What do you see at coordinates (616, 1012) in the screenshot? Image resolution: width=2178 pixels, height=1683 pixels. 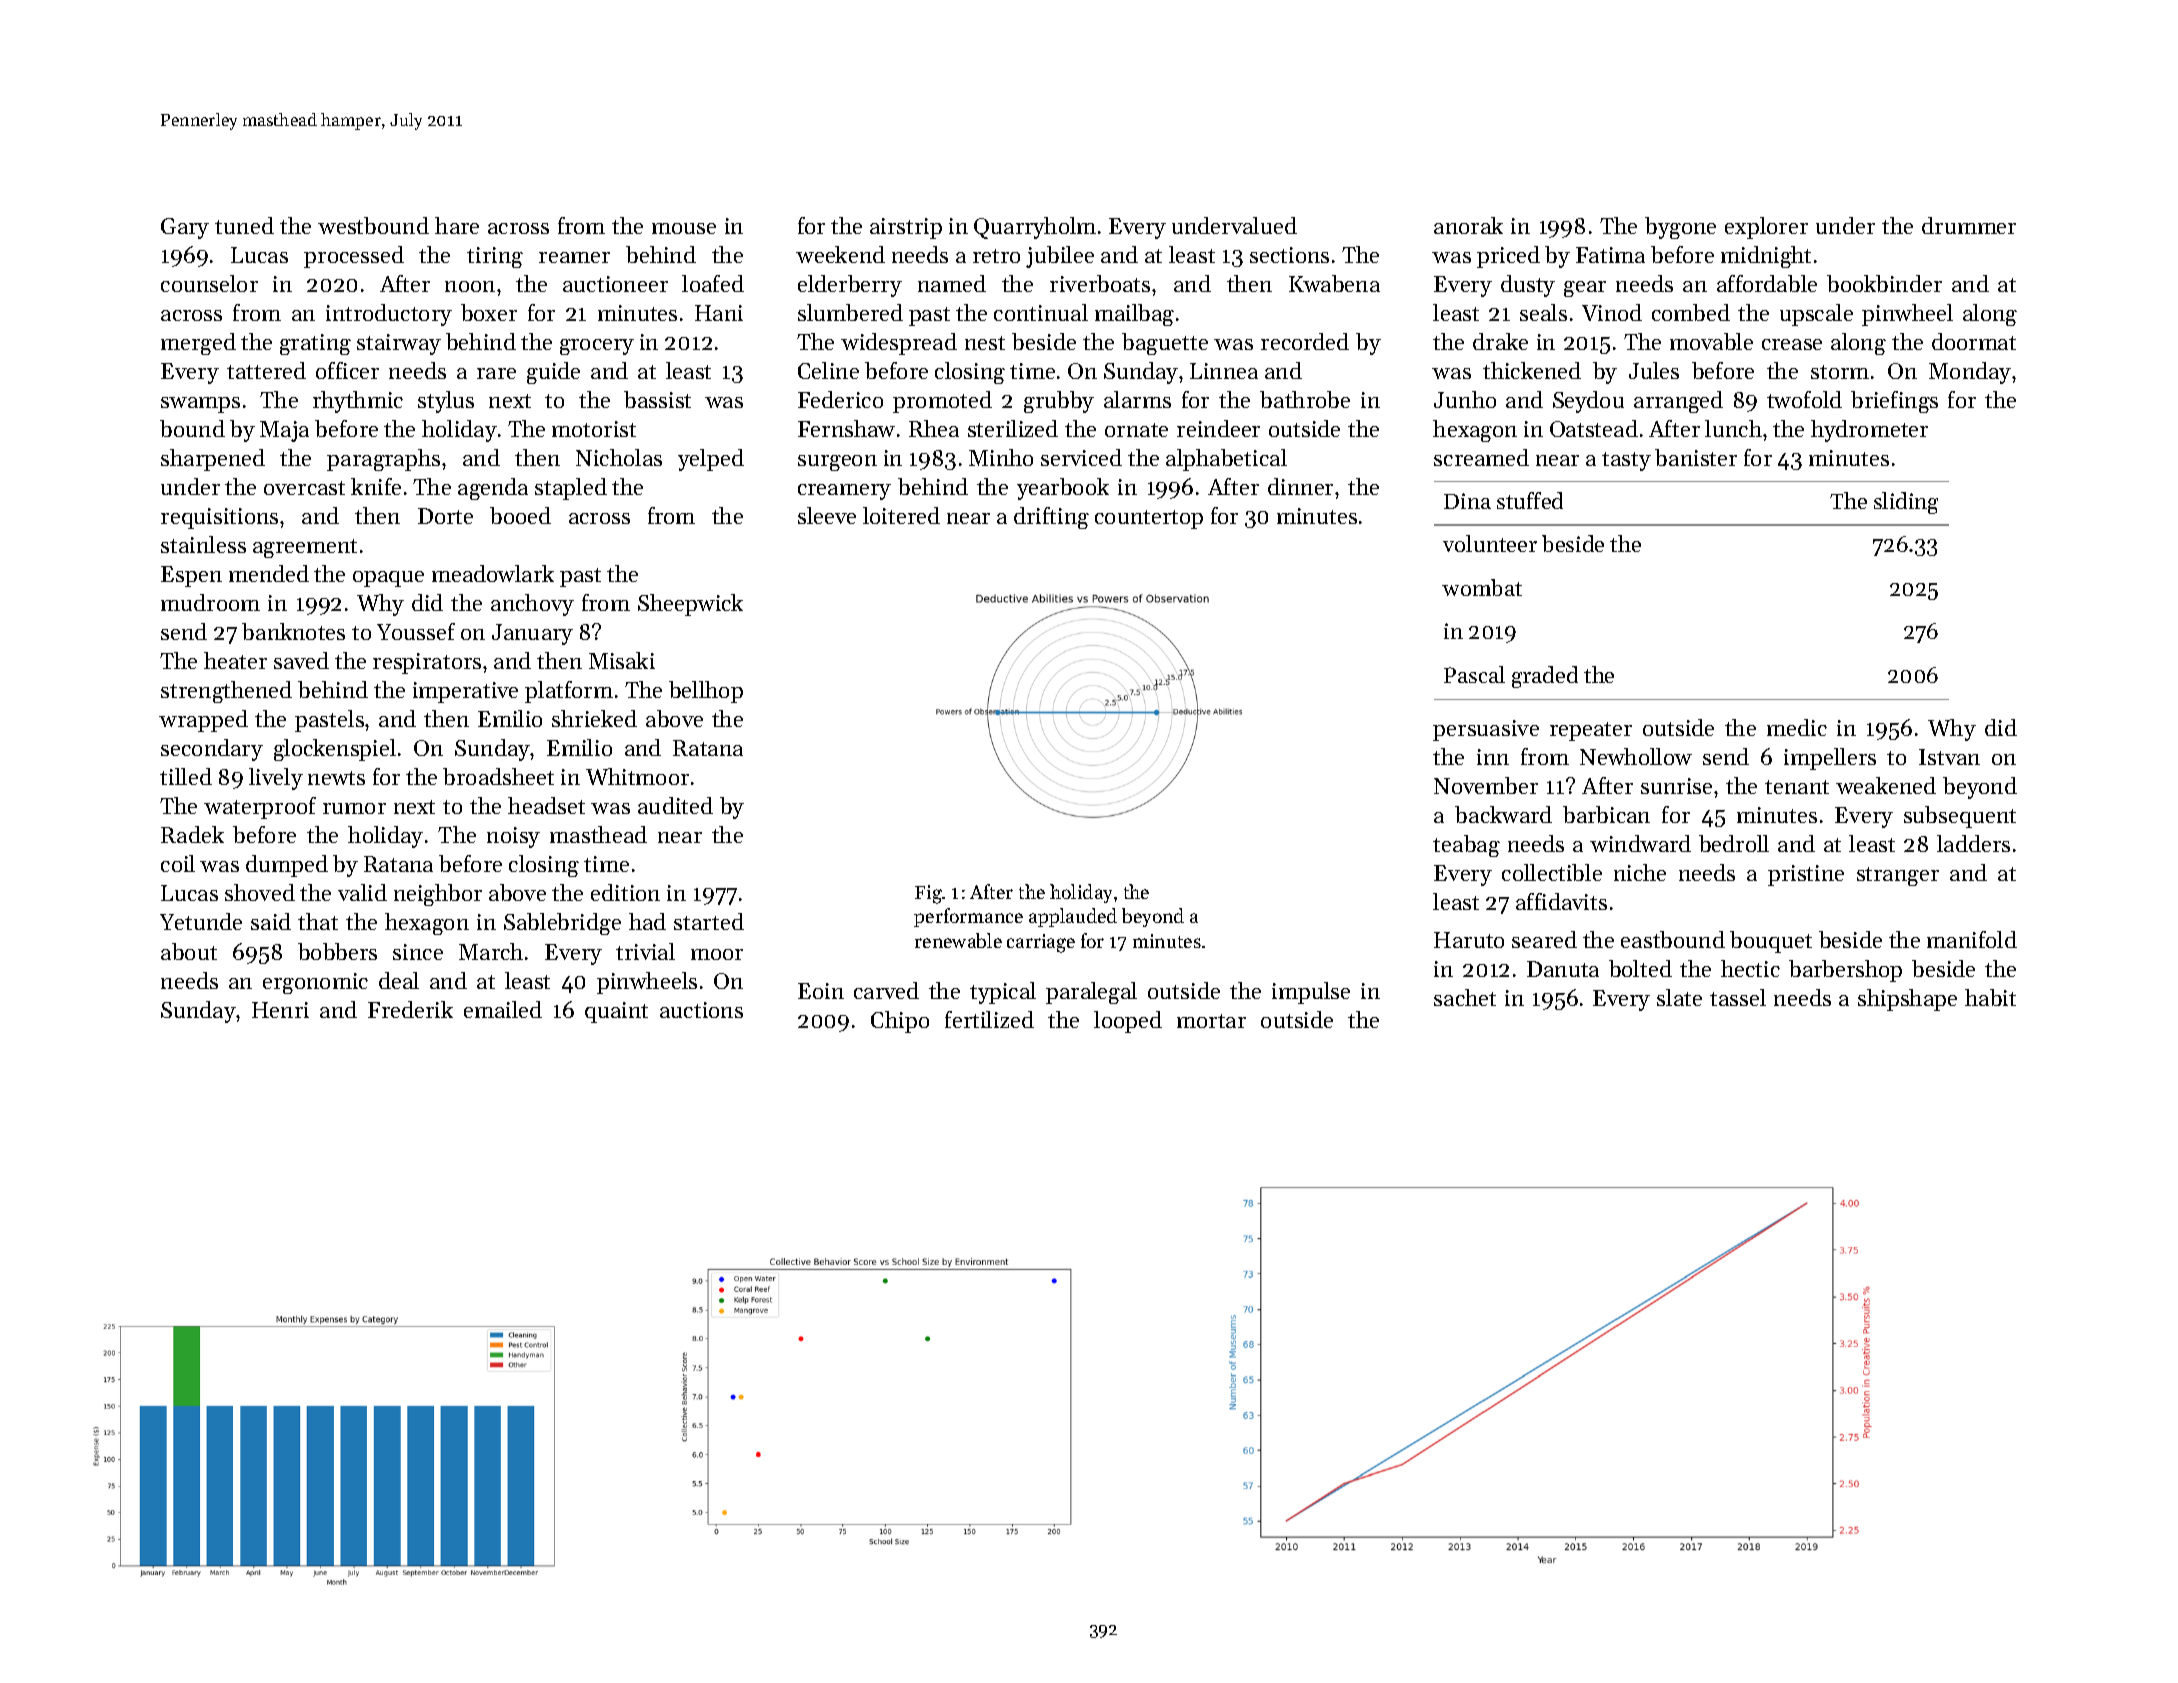 I see `quaint` at bounding box center [616, 1012].
